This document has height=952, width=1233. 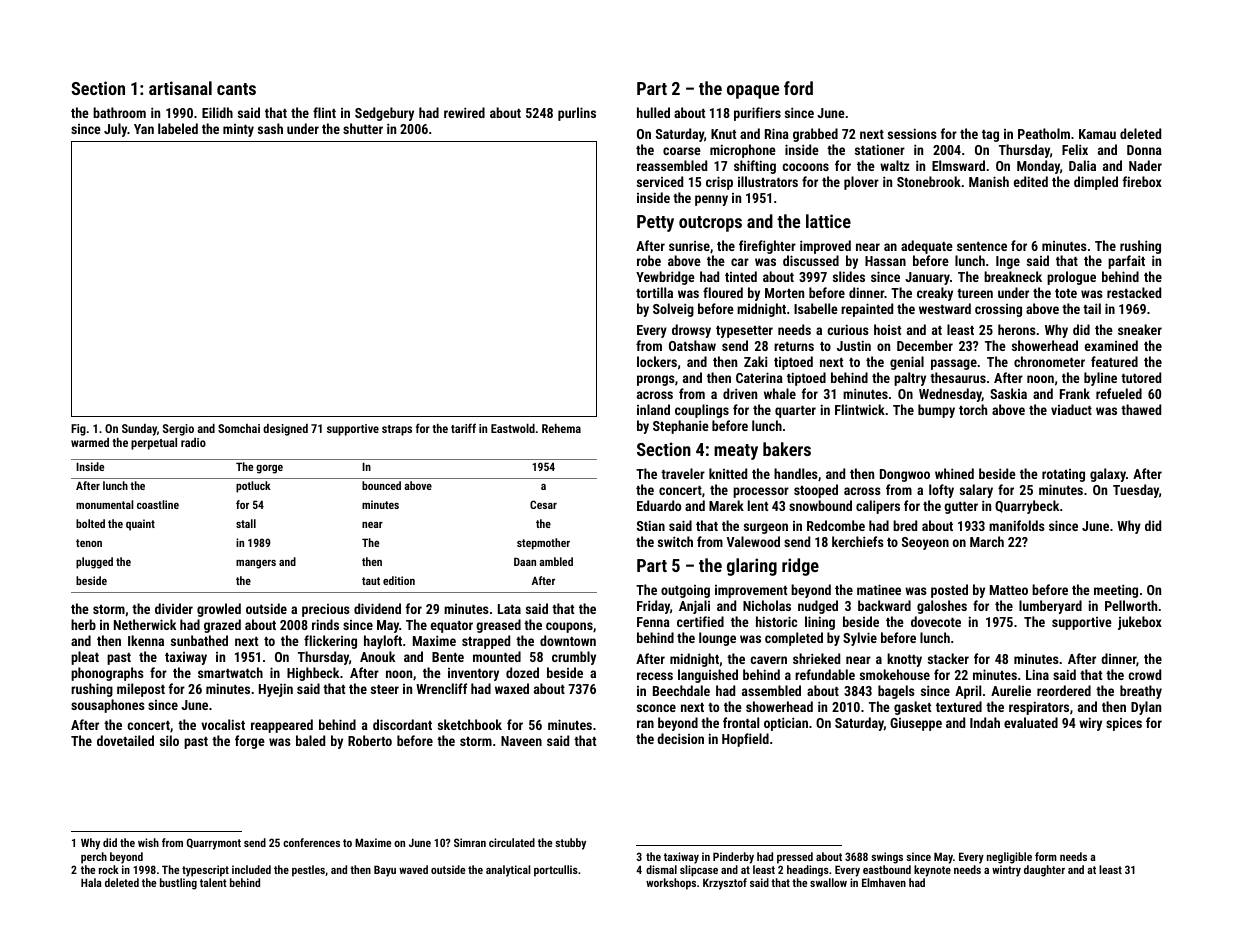 I want to click on mangers, so click(x=256, y=564).
